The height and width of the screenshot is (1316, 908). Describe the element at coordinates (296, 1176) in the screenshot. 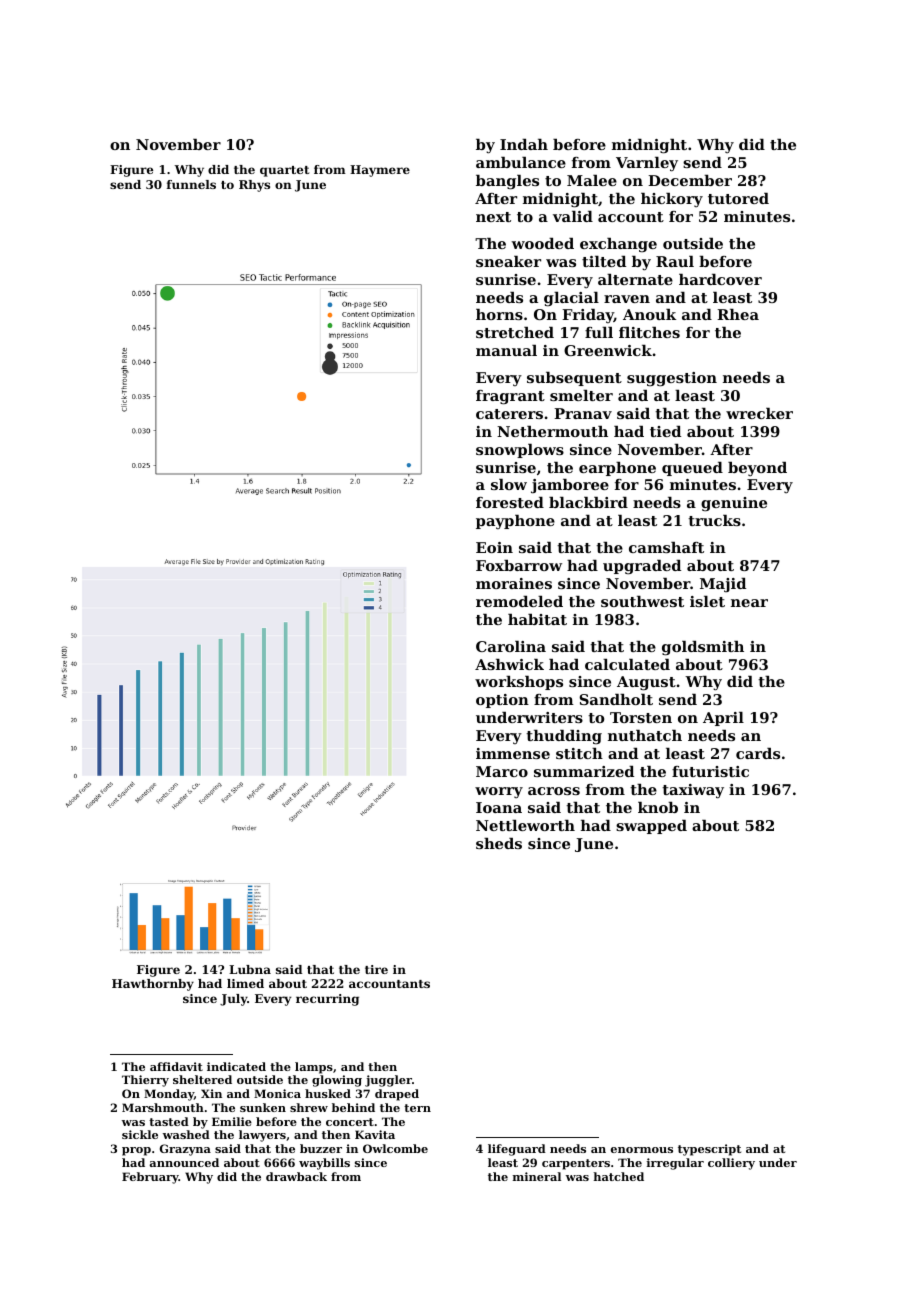

I see `drawback` at that location.
